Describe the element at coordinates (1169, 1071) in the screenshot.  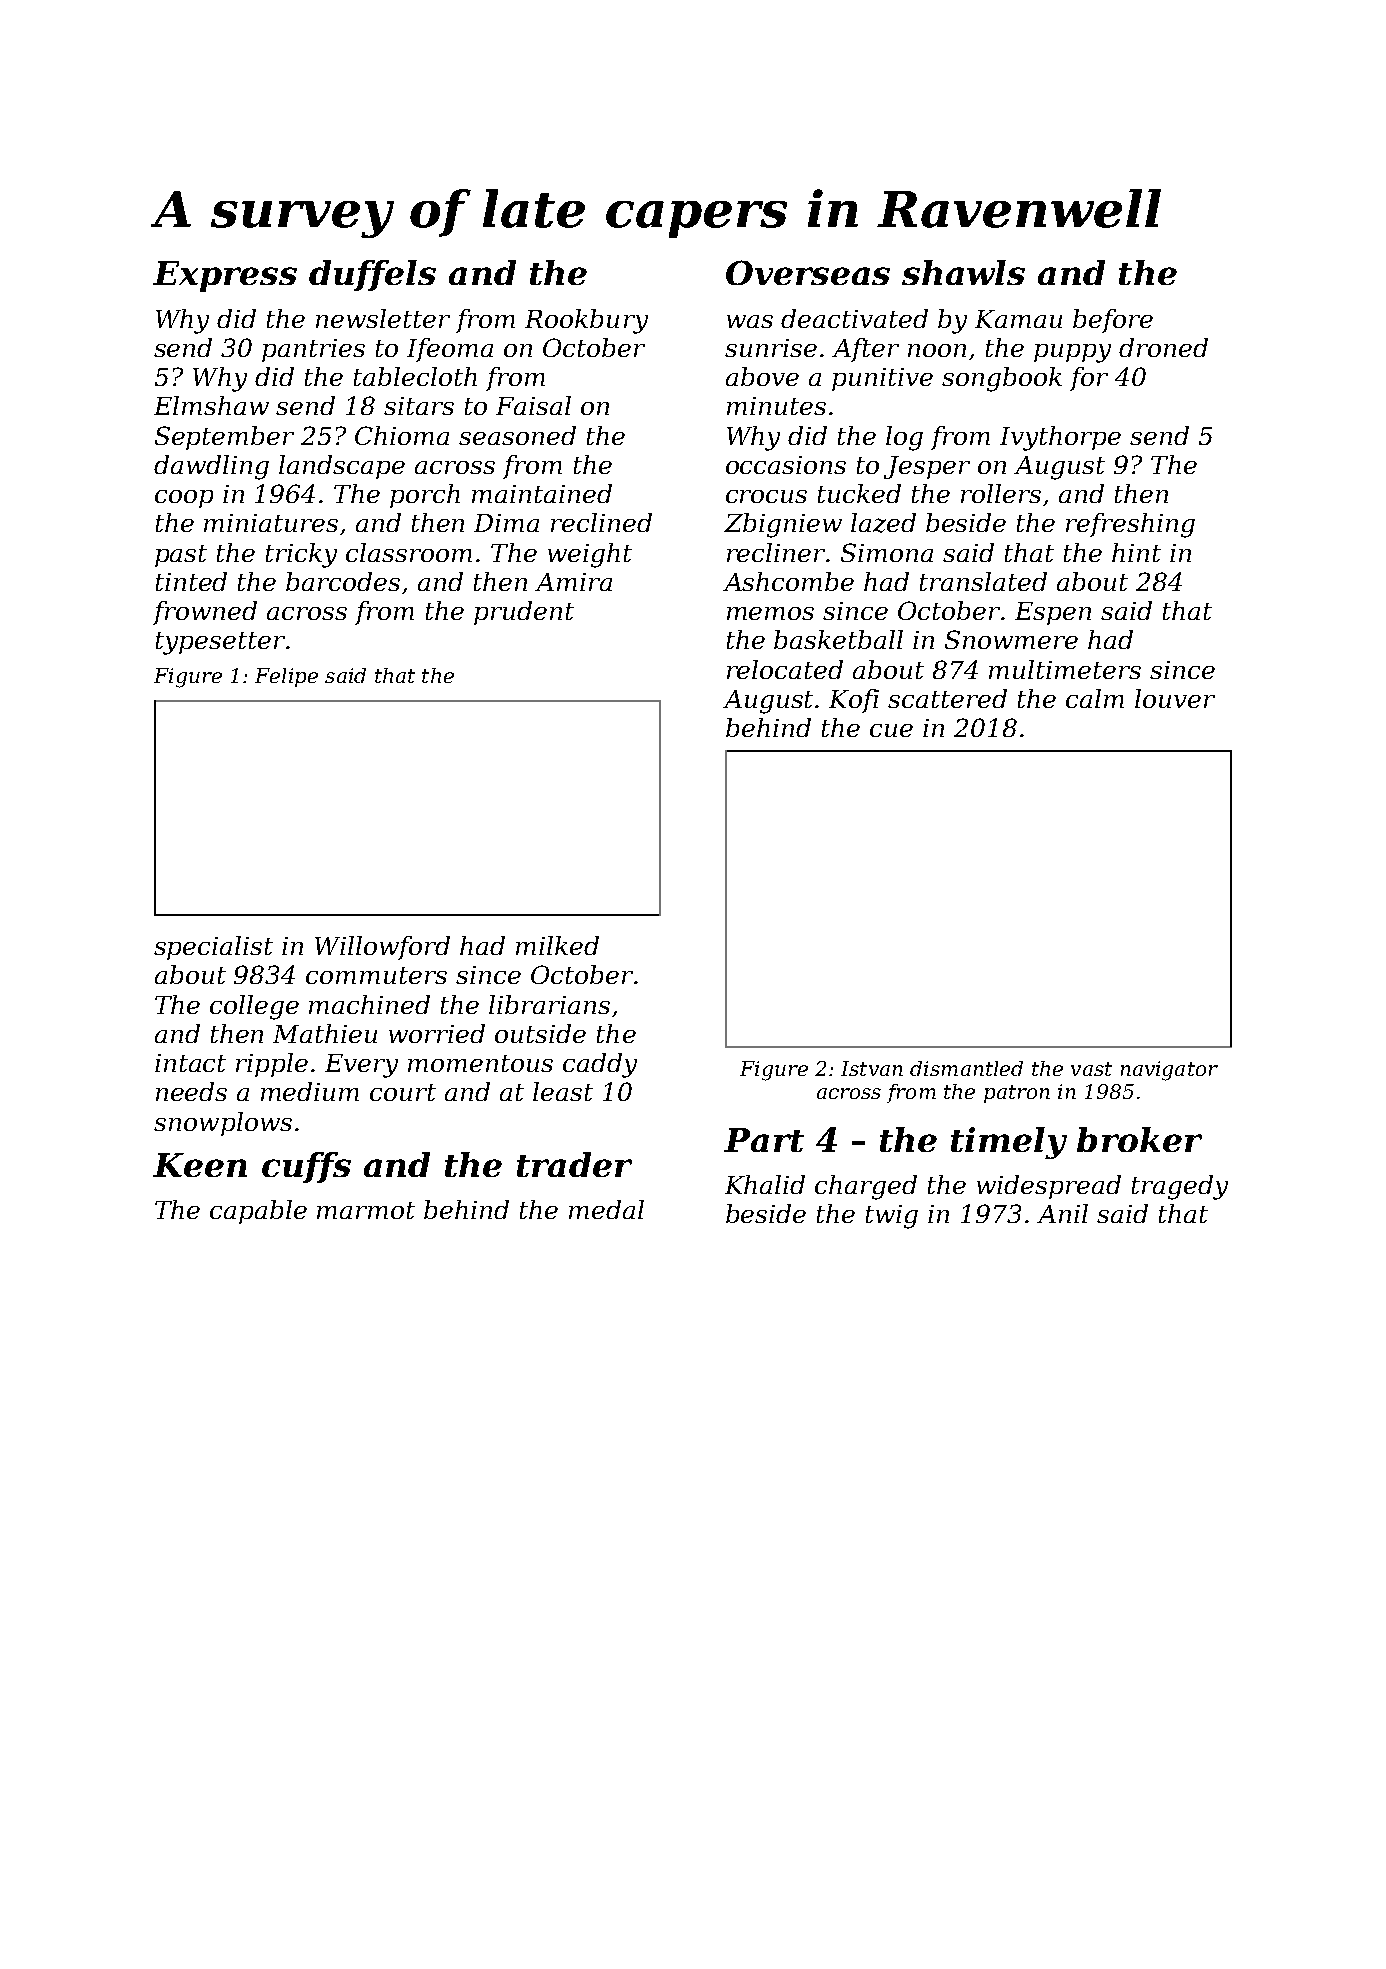
I see `navigator` at that location.
